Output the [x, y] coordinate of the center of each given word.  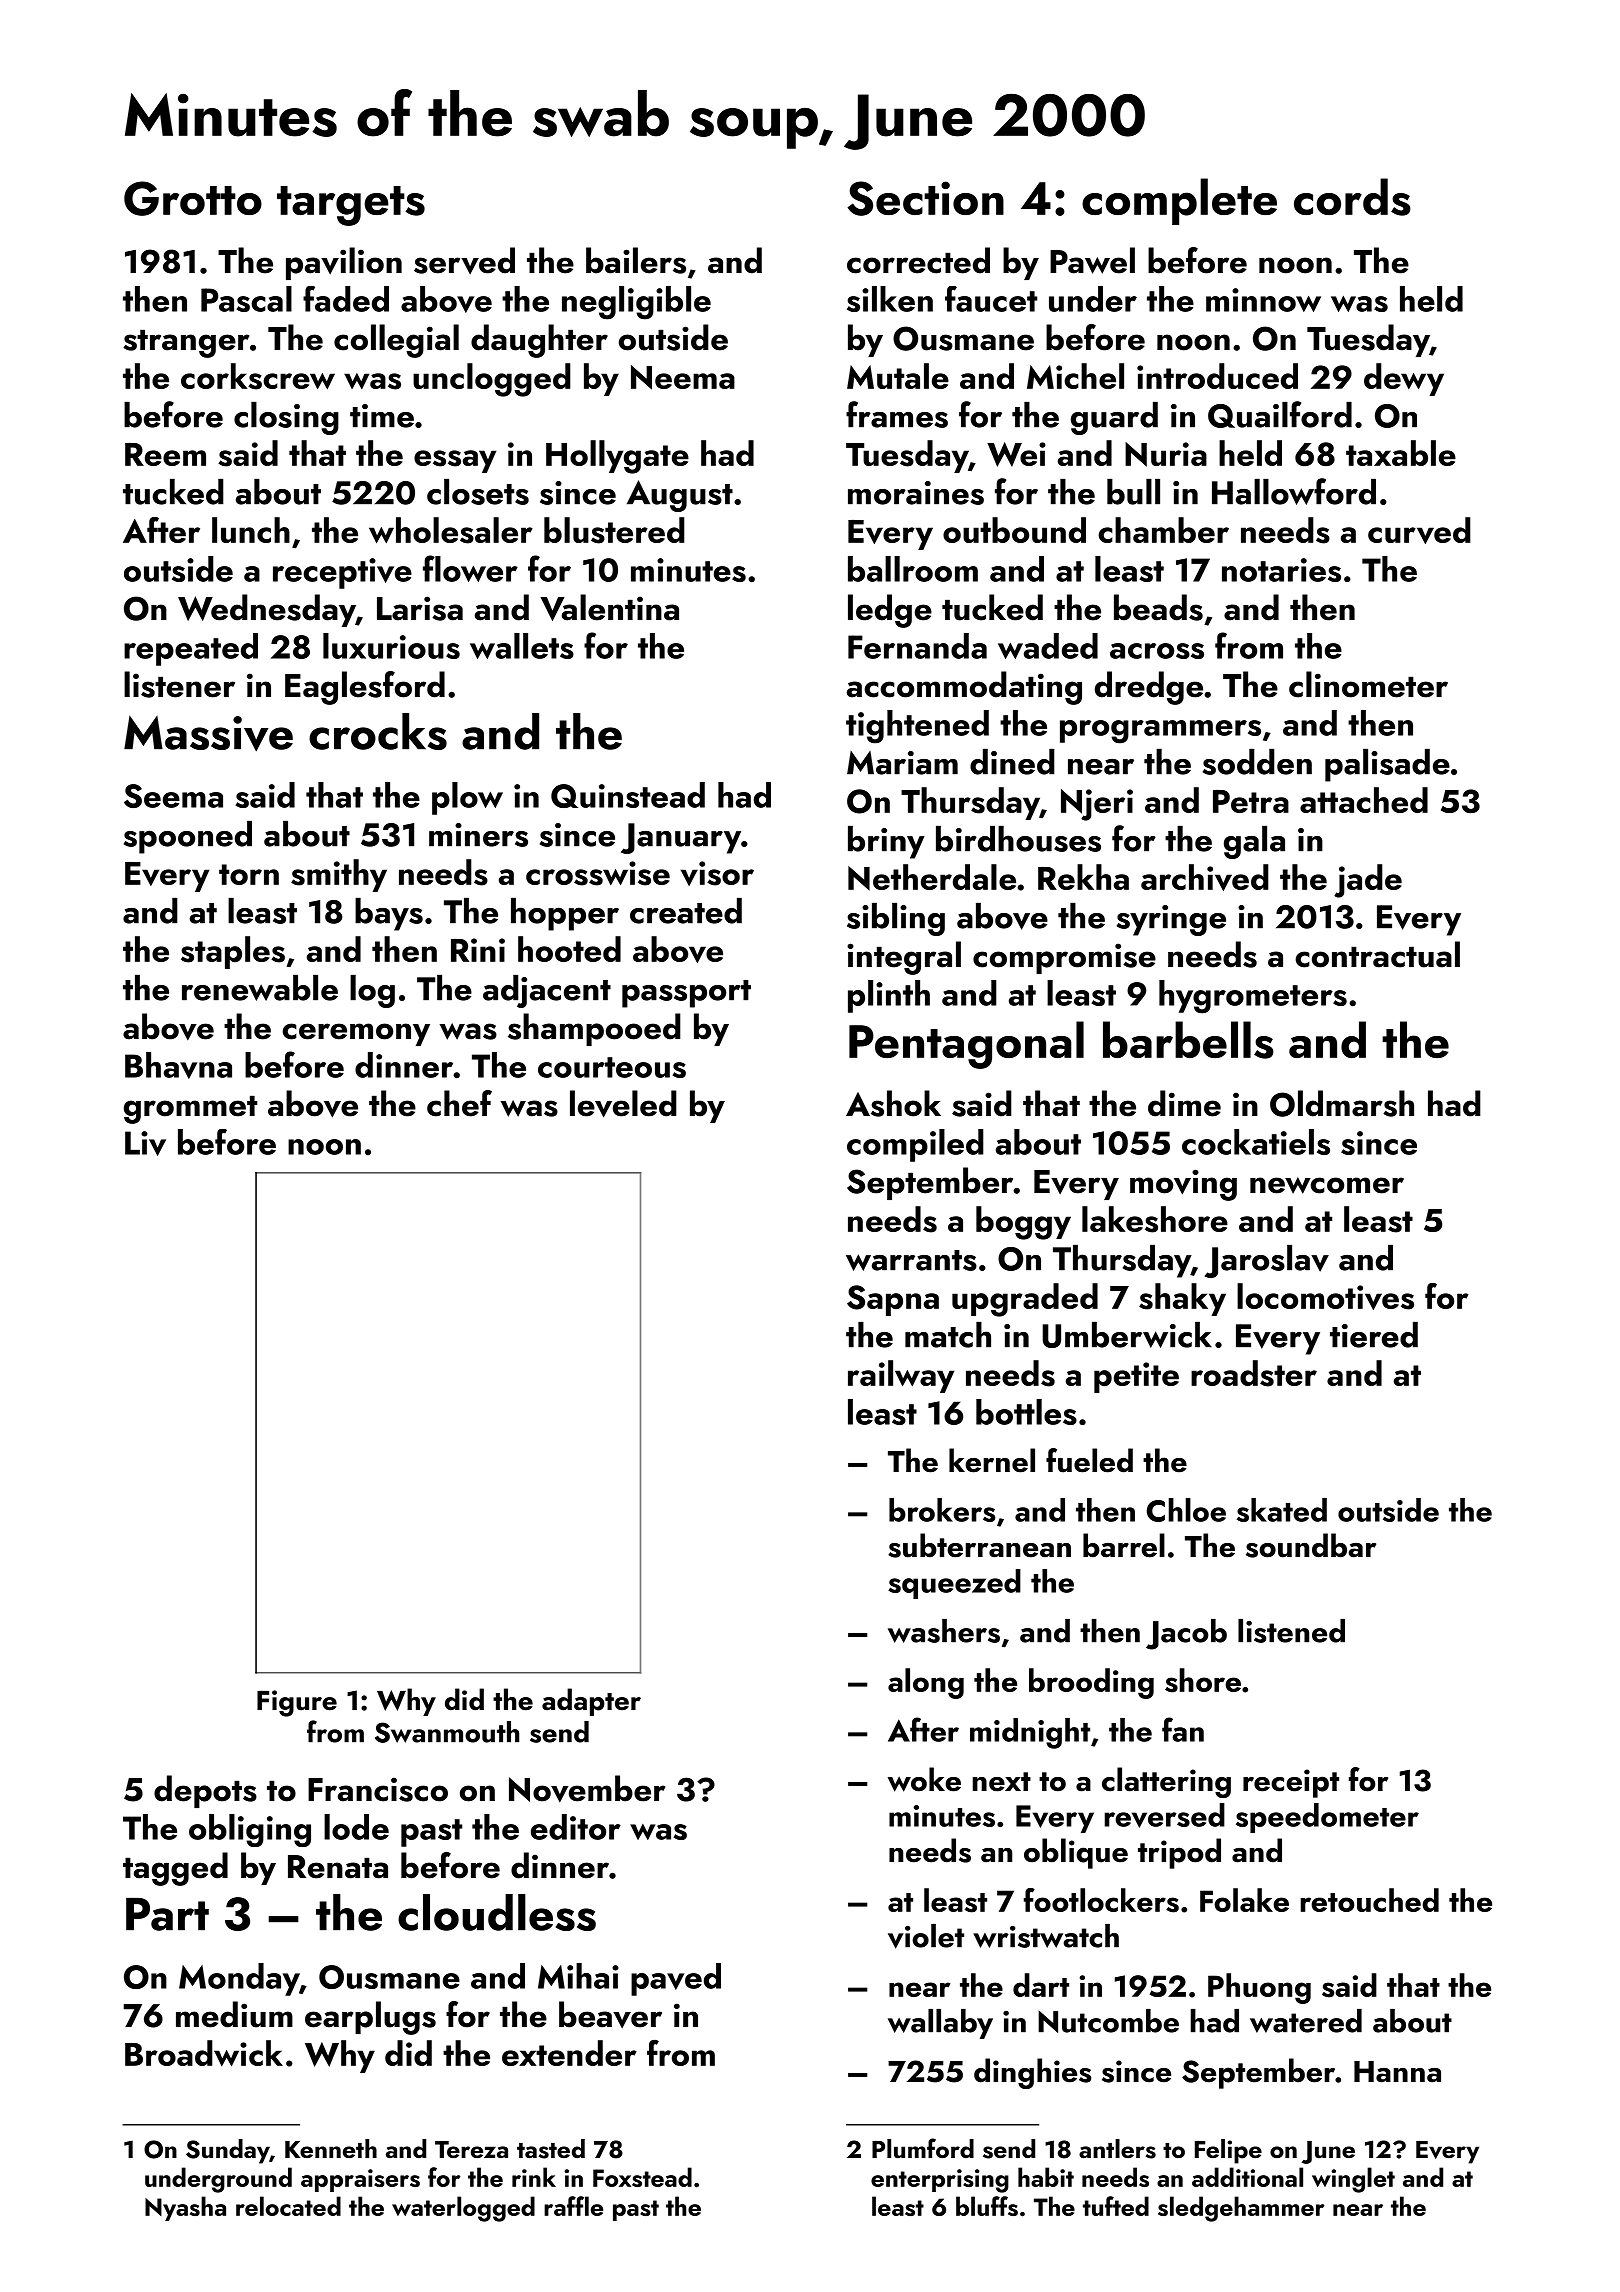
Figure [297, 1703]
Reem [165, 454]
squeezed [954, 1584]
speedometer [1327, 1818]
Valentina [609, 607]
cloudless [497, 1912]
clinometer [1368, 684]
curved [1419, 530]
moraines [916, 493]
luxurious [391, 646]
